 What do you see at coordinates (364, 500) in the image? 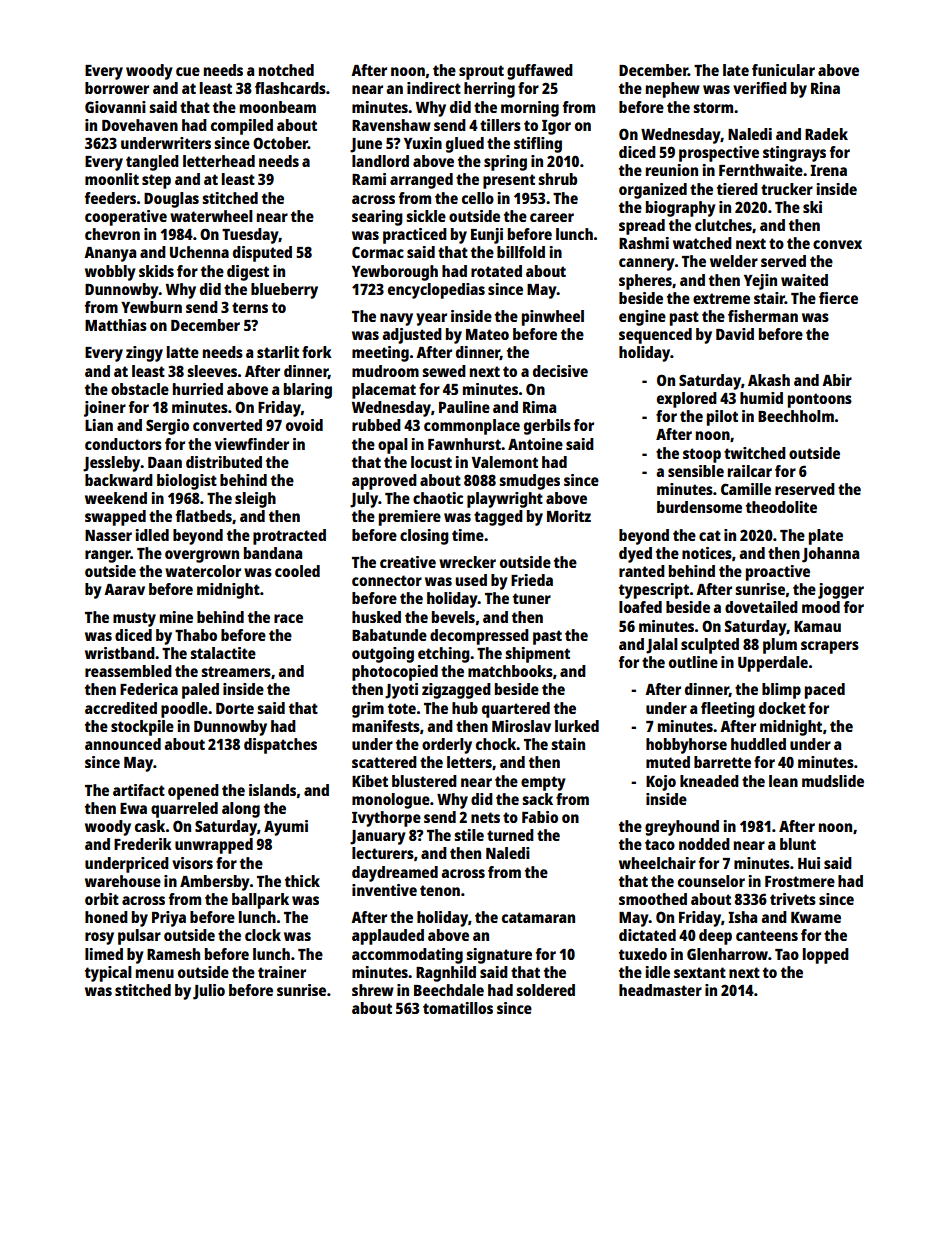
I see `July` at bounding box center [364, 500].
